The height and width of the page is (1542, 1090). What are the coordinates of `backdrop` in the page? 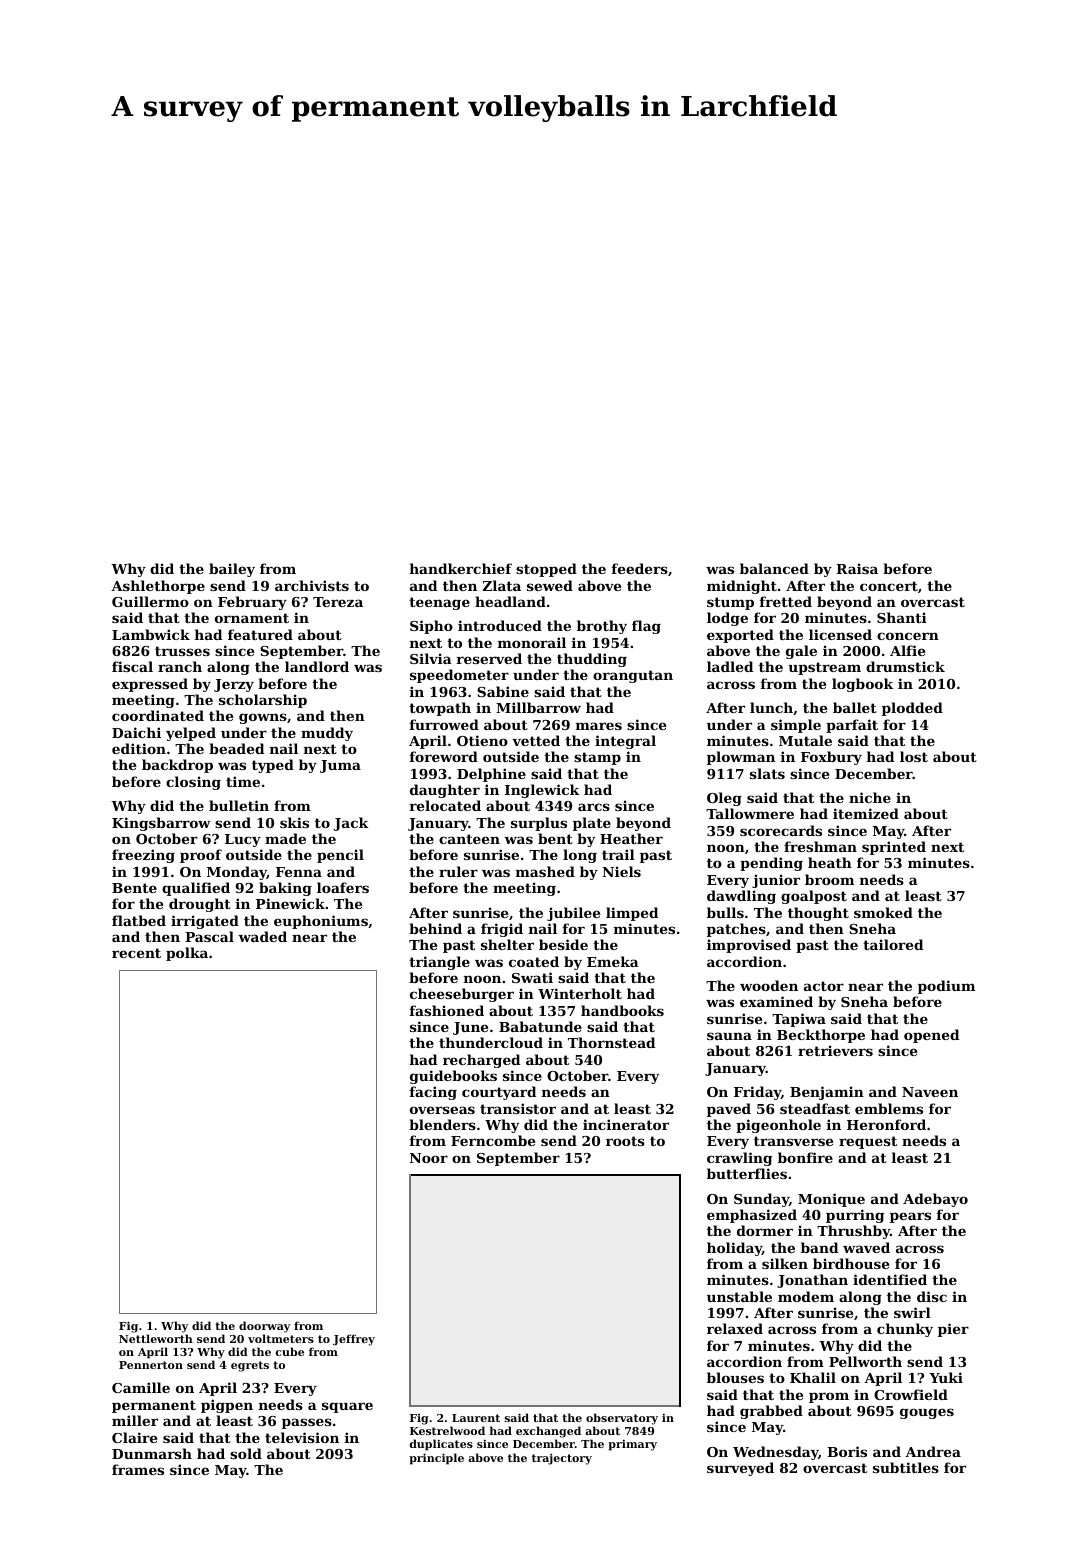 It's located at (177, 766).
